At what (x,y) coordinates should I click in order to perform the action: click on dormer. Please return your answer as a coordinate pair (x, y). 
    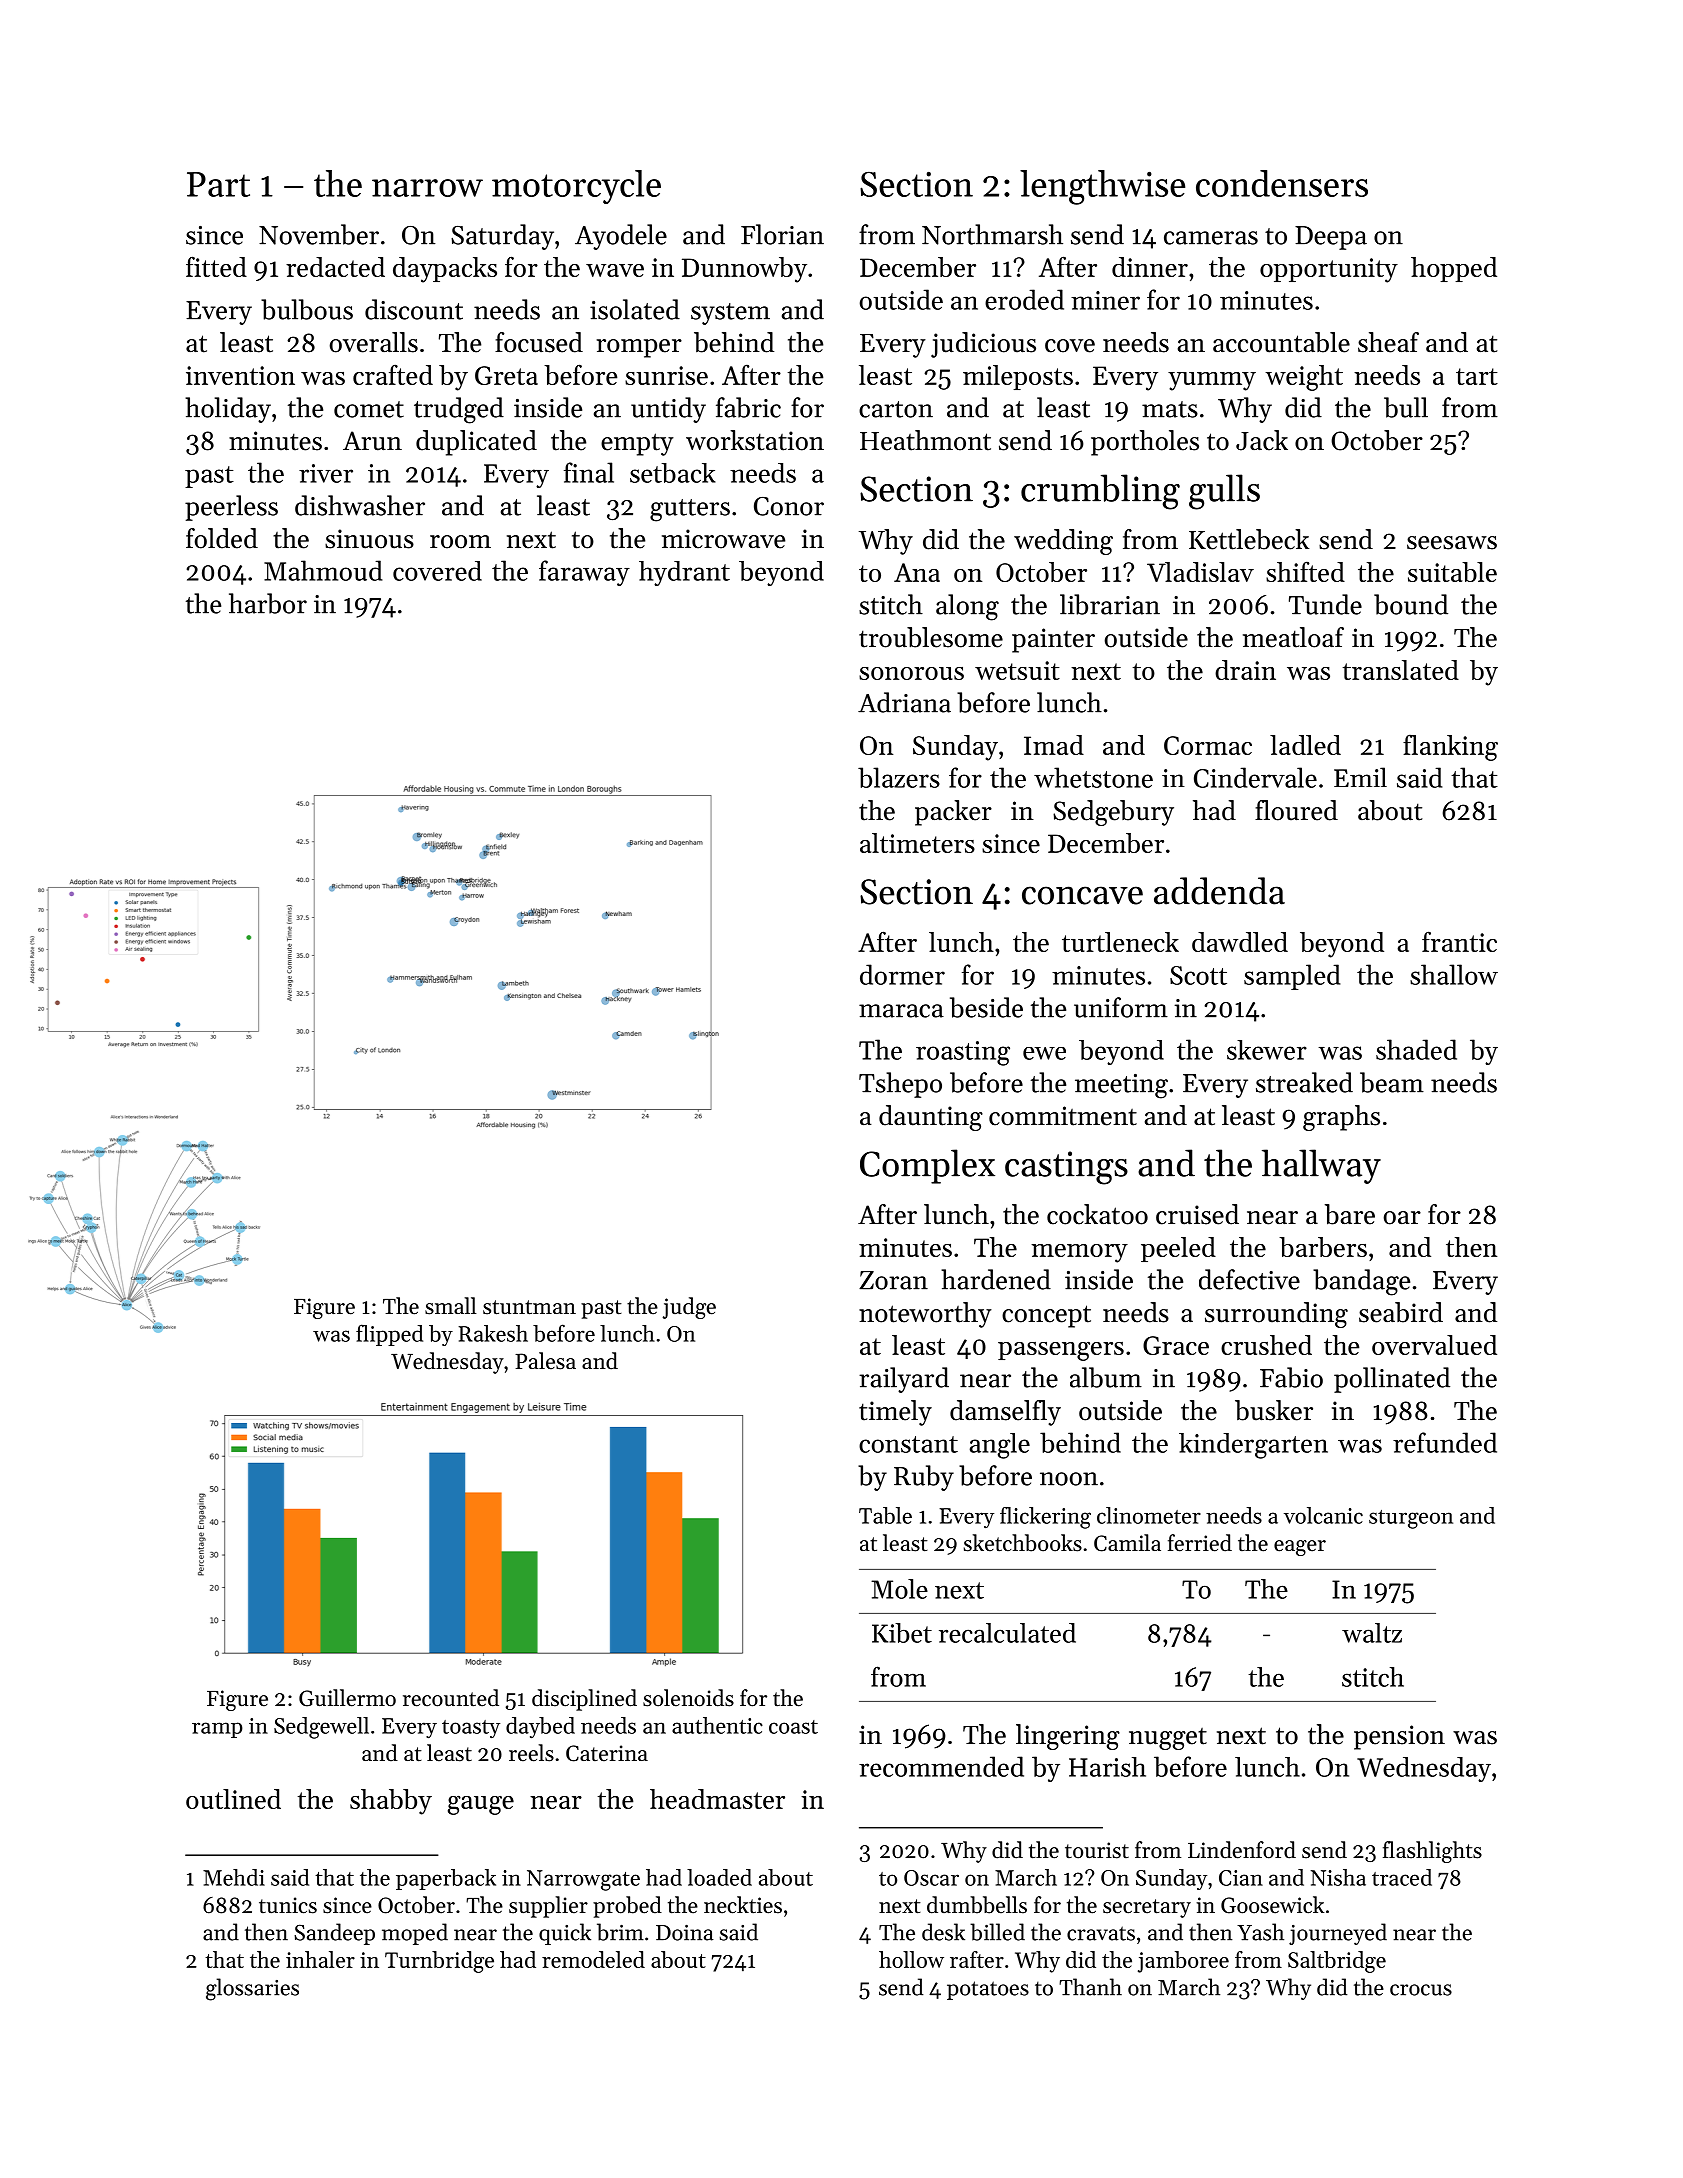
    Looking at the image, I should click on (902, 974).
